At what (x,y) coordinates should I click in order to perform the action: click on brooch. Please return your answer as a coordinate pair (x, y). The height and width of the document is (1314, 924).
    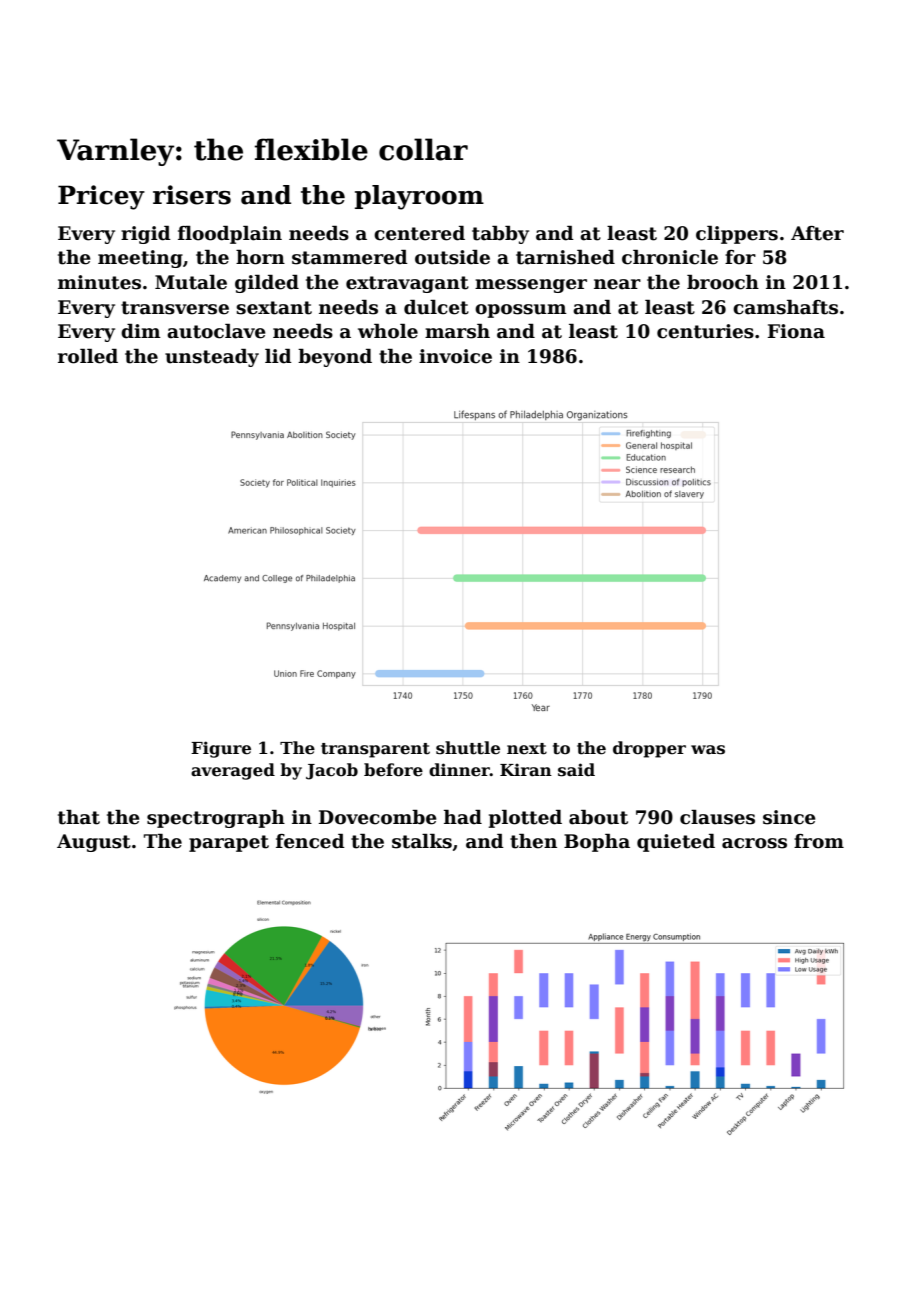
    Looking at the image, I should click on (723, 282).
